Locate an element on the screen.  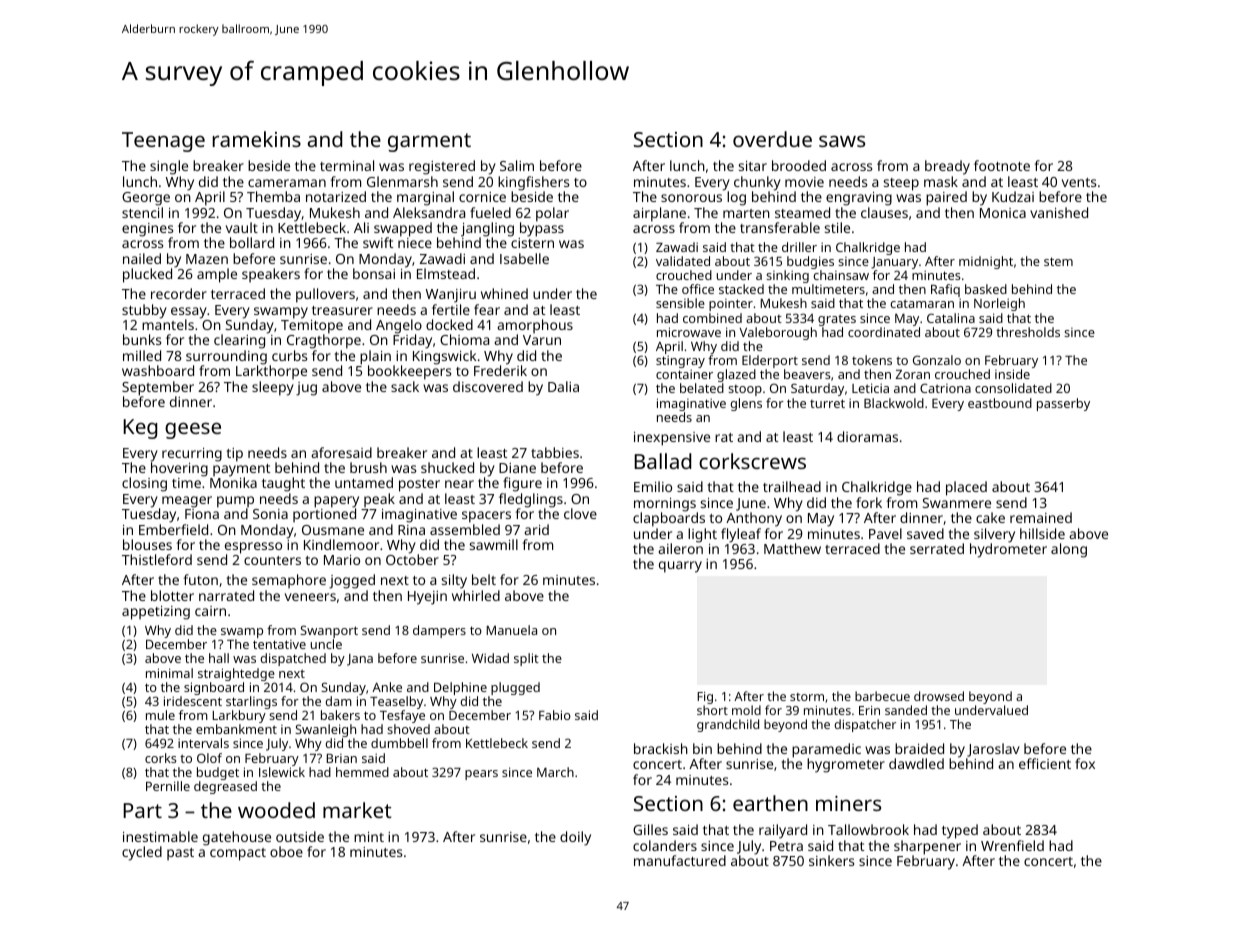
Swanport is located at coordinates (329, 631).
